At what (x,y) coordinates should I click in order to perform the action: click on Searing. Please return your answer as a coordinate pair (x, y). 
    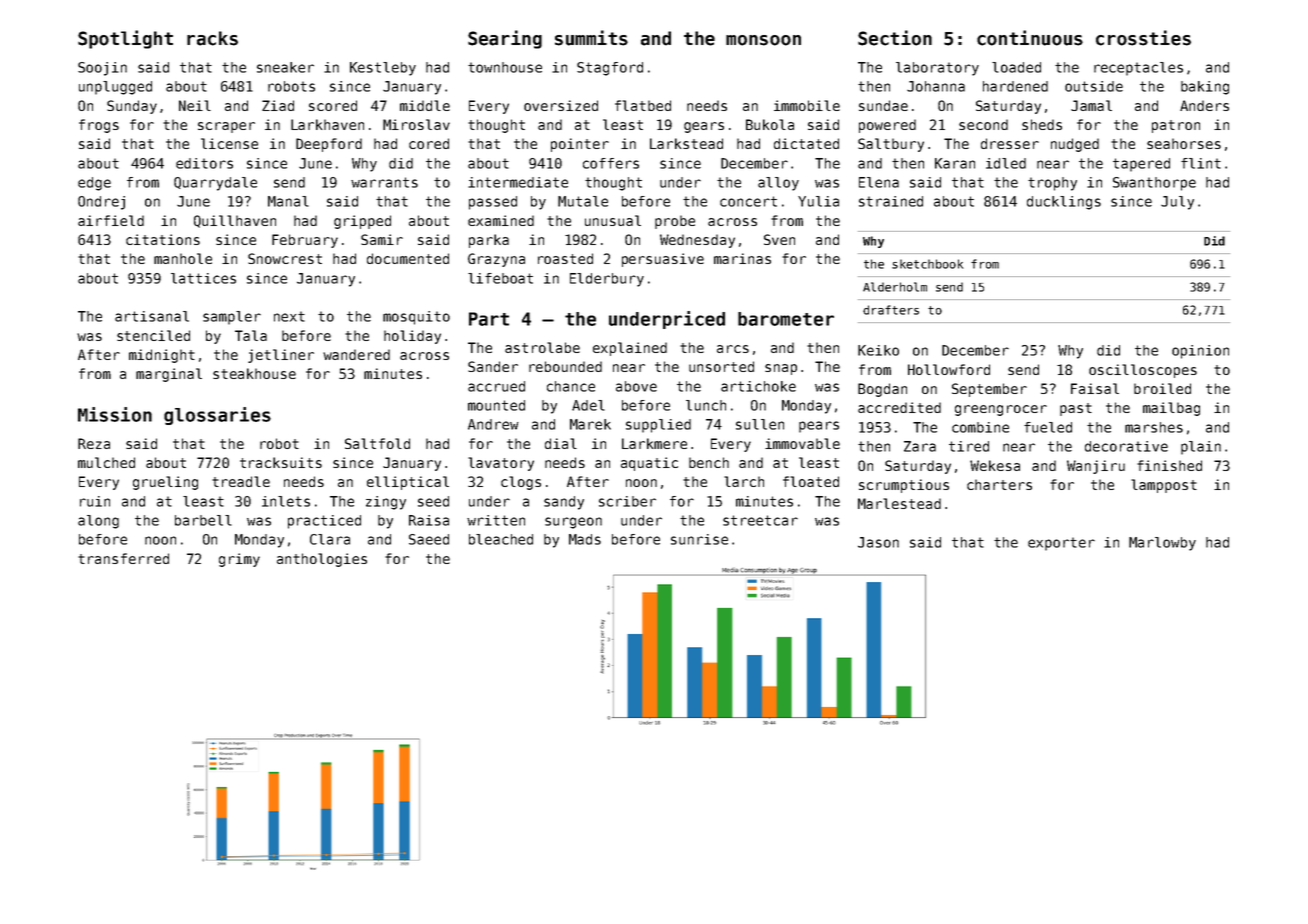
    Looking at the image, I should click on (505, 39).
